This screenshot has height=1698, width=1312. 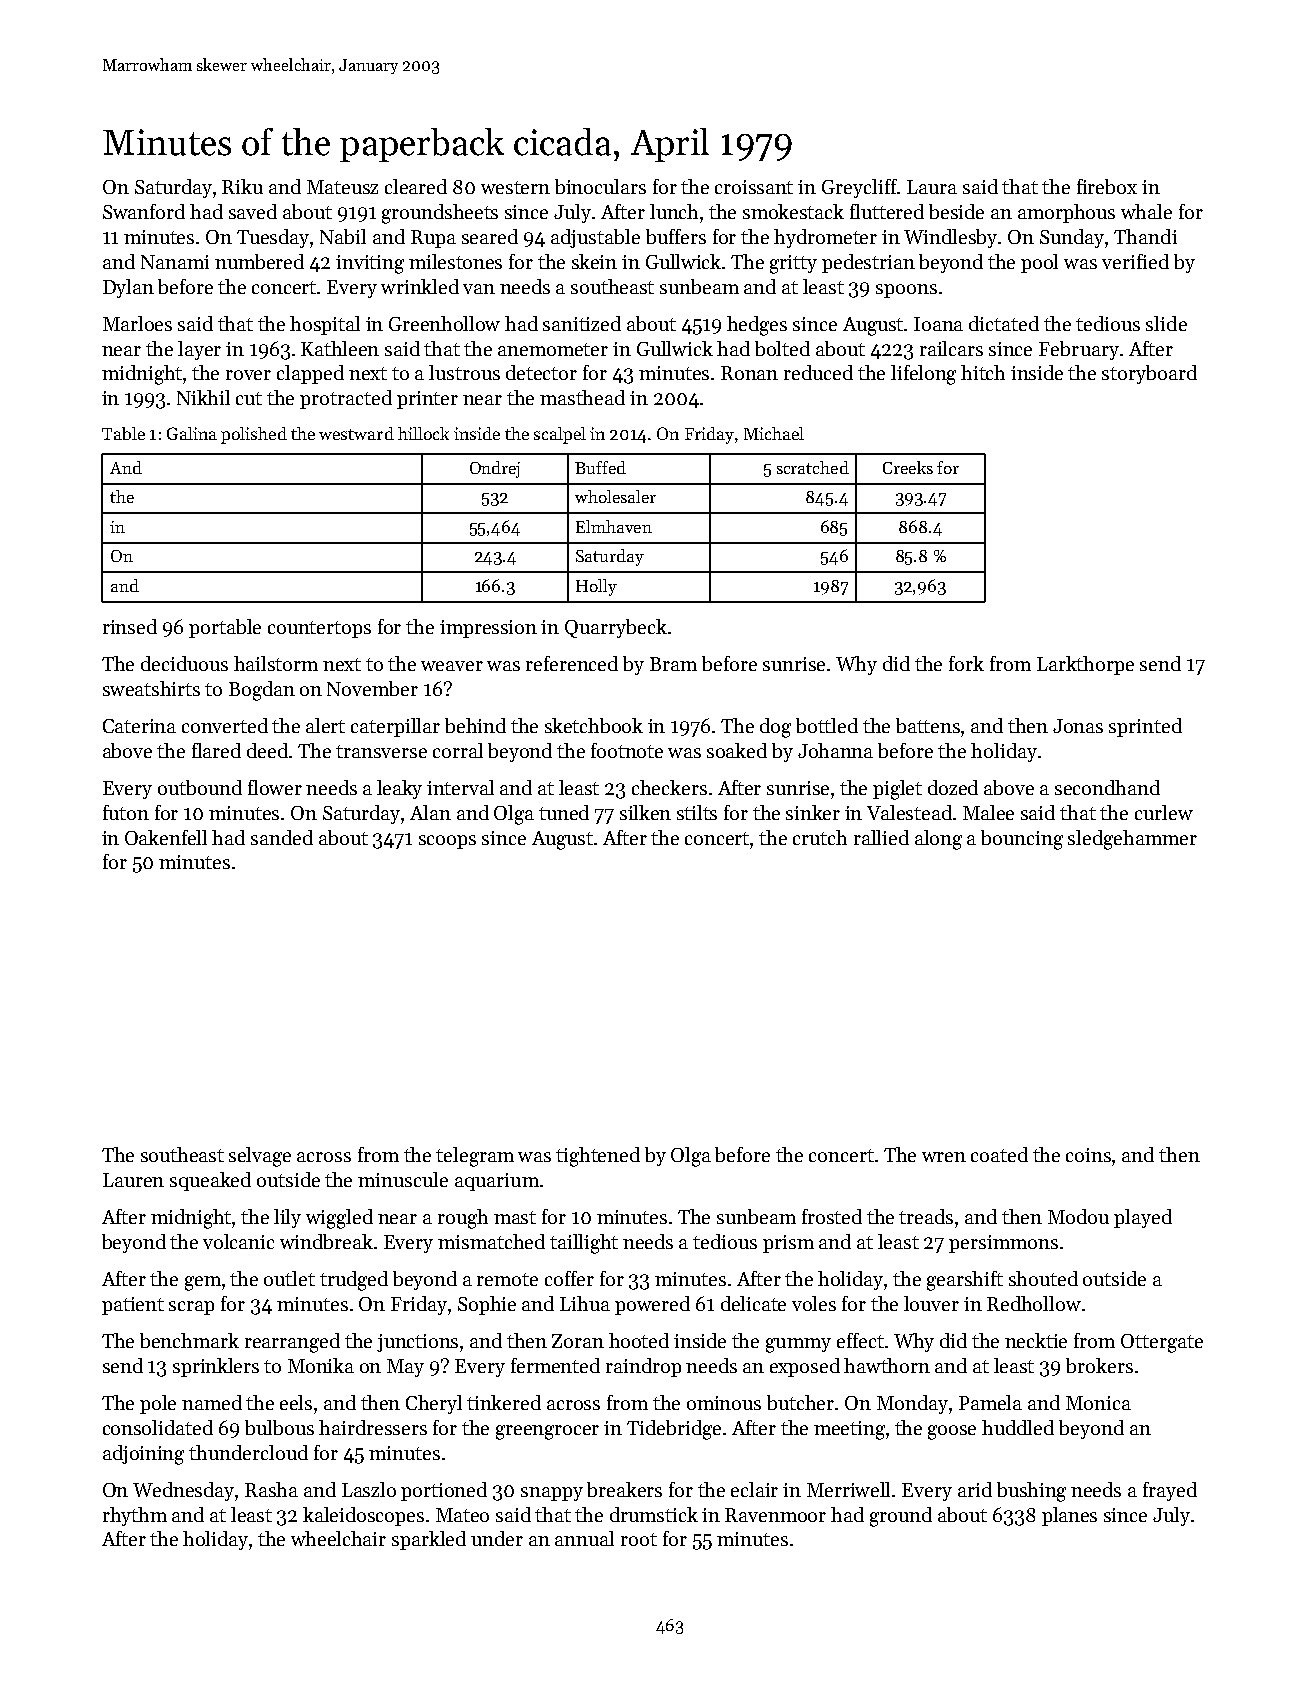 I want to click on pole, so click(x=158, y=1404).
